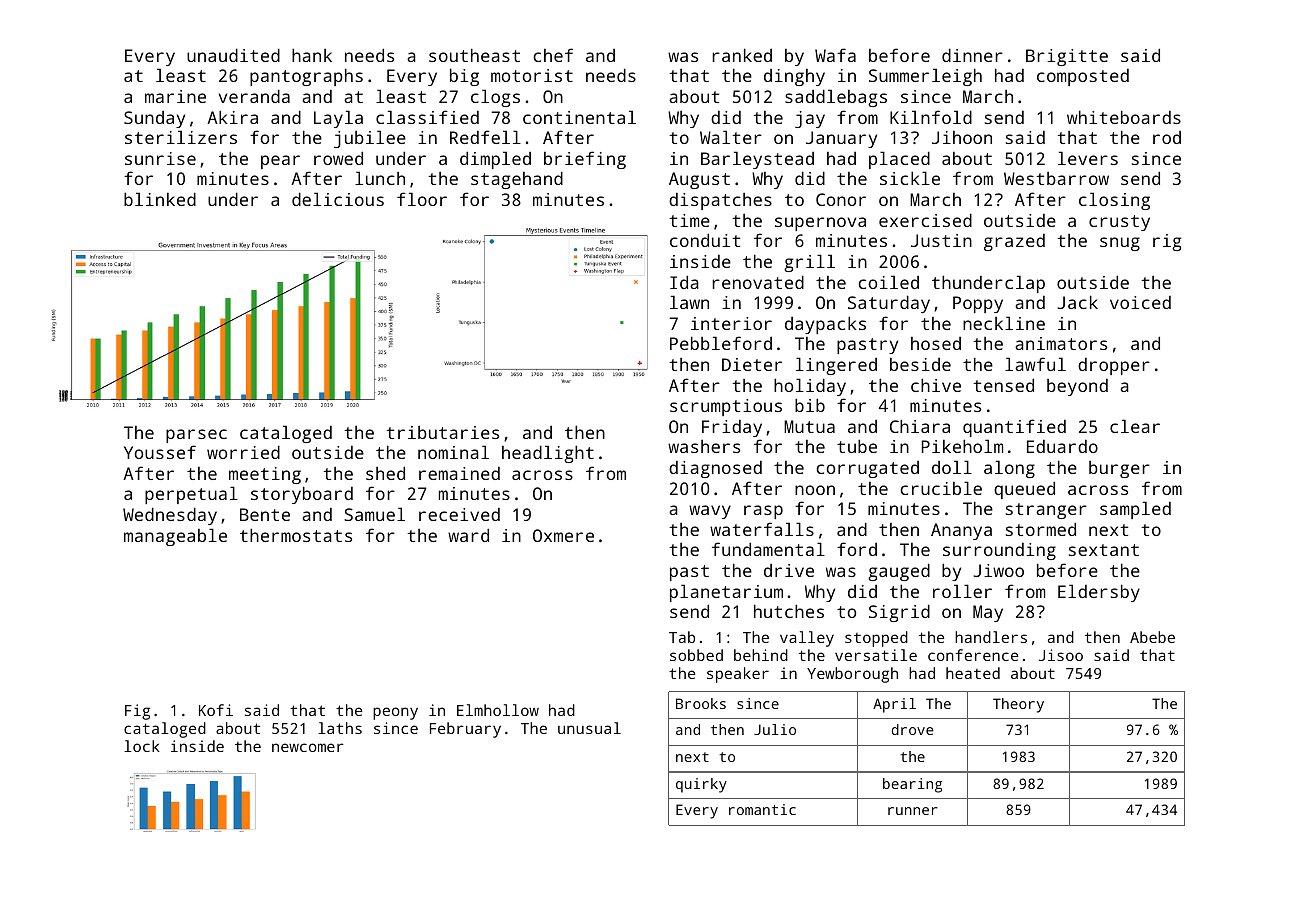  I want to click on quirky, so click(701, 785).
